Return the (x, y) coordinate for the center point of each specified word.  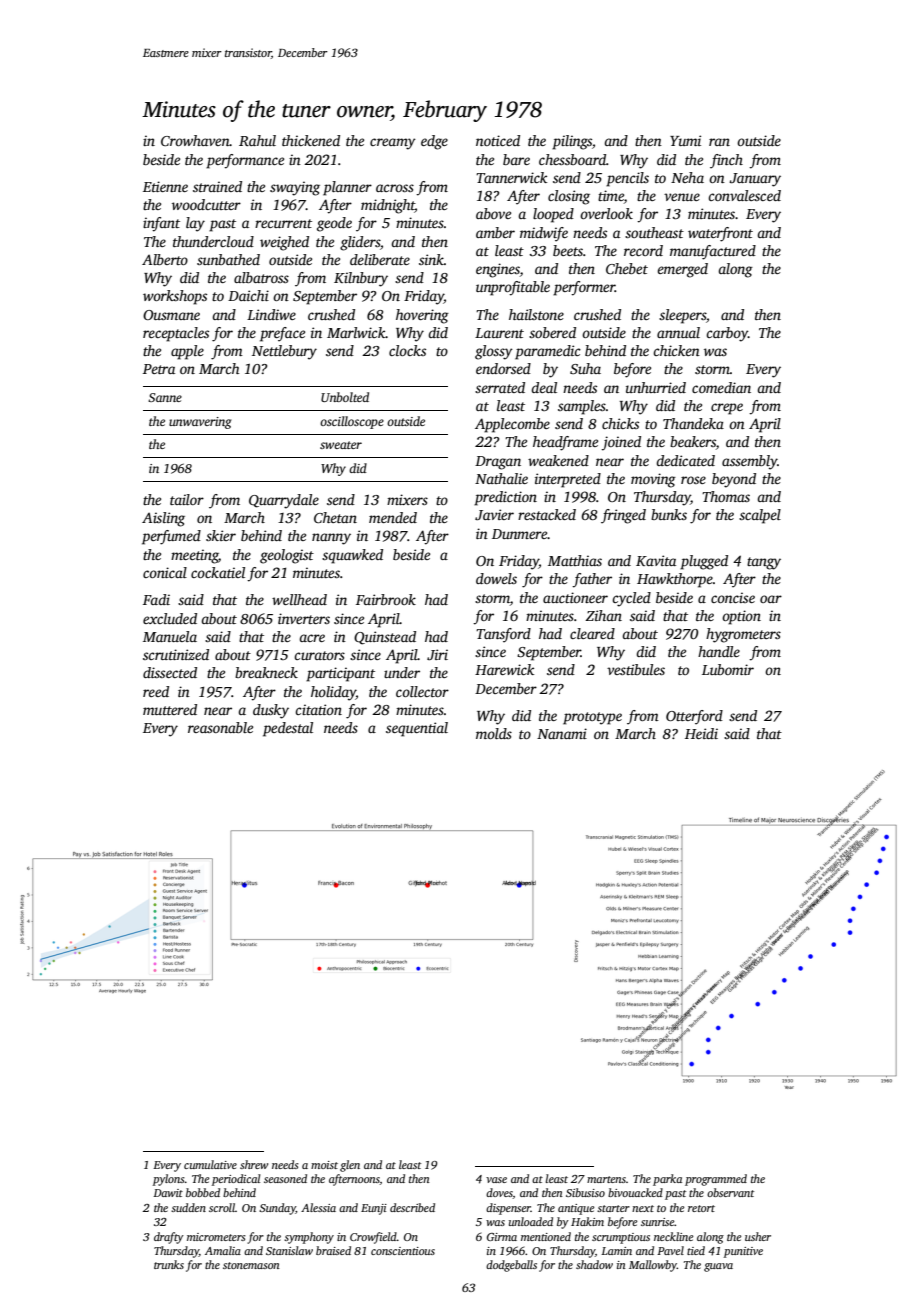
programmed (716, 1180)
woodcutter (206, 204)
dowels (496, 578)
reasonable (220, 727)
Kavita (656, 560)
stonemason (251, 1265)
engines (498, 270)
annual (678, 332)
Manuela (170, 636)
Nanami (562, 733)
